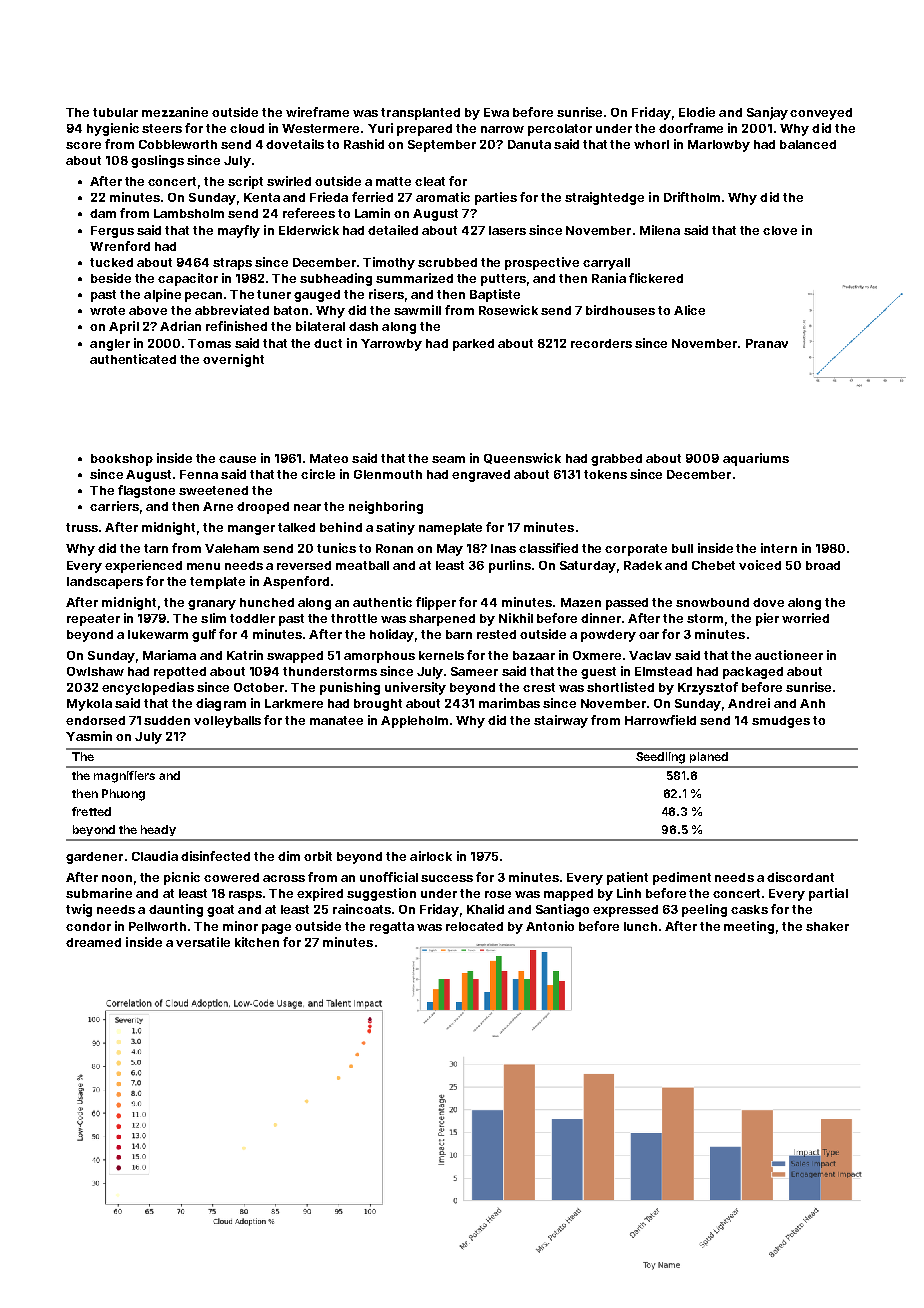 The image size is (924, 1308). I want to click on shaker, so click(827, 926).
